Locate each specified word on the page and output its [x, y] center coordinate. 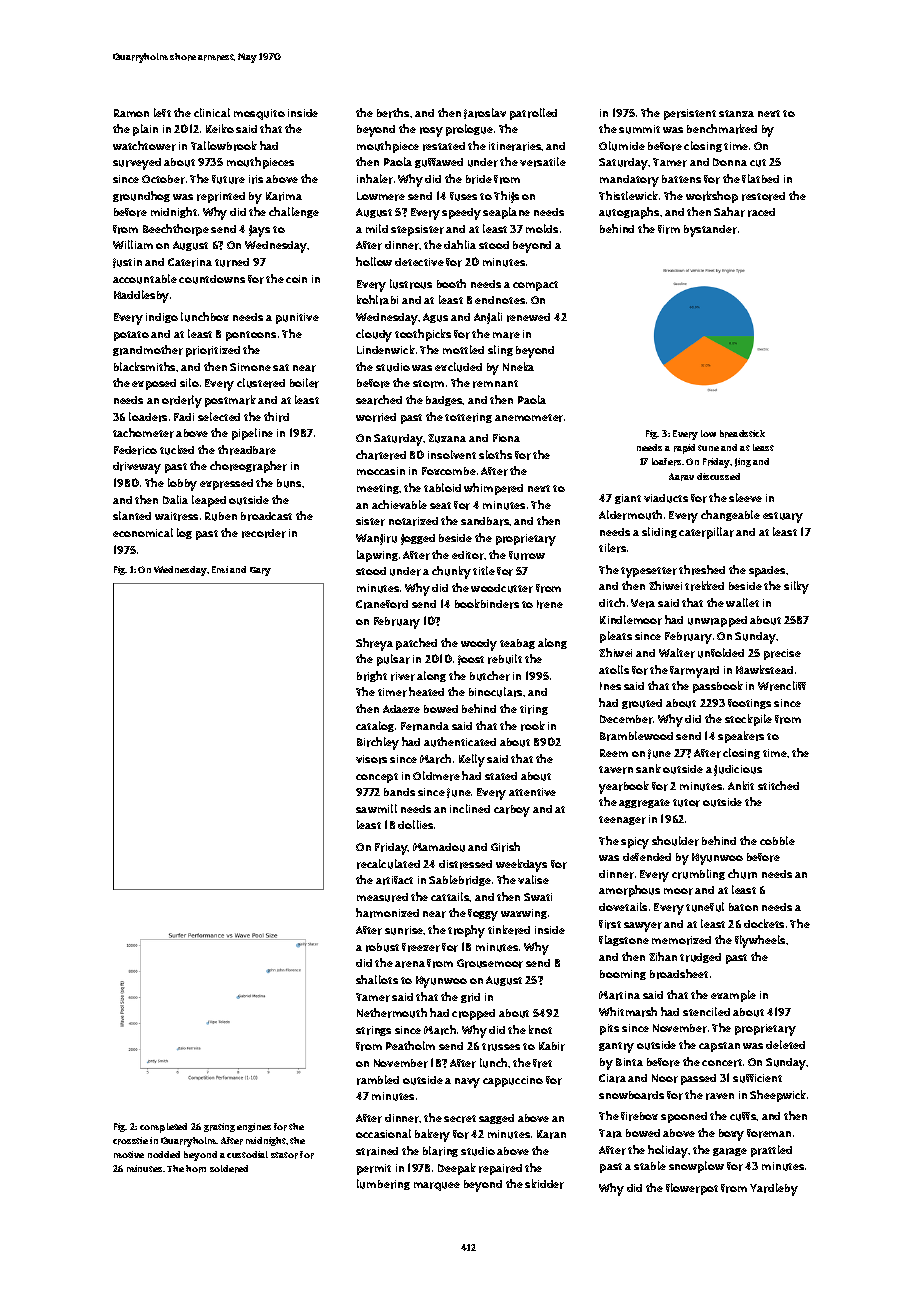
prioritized [213, 351]
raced [761, 212]
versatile [543, 162]
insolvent [452, 454]
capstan [719, 1047]
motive [129, 1154]
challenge [294, 212]
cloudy [374, 335]
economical [143, 532]
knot [540, 1029]
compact [535, 286]
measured [382, 897]
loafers [666, 462]
